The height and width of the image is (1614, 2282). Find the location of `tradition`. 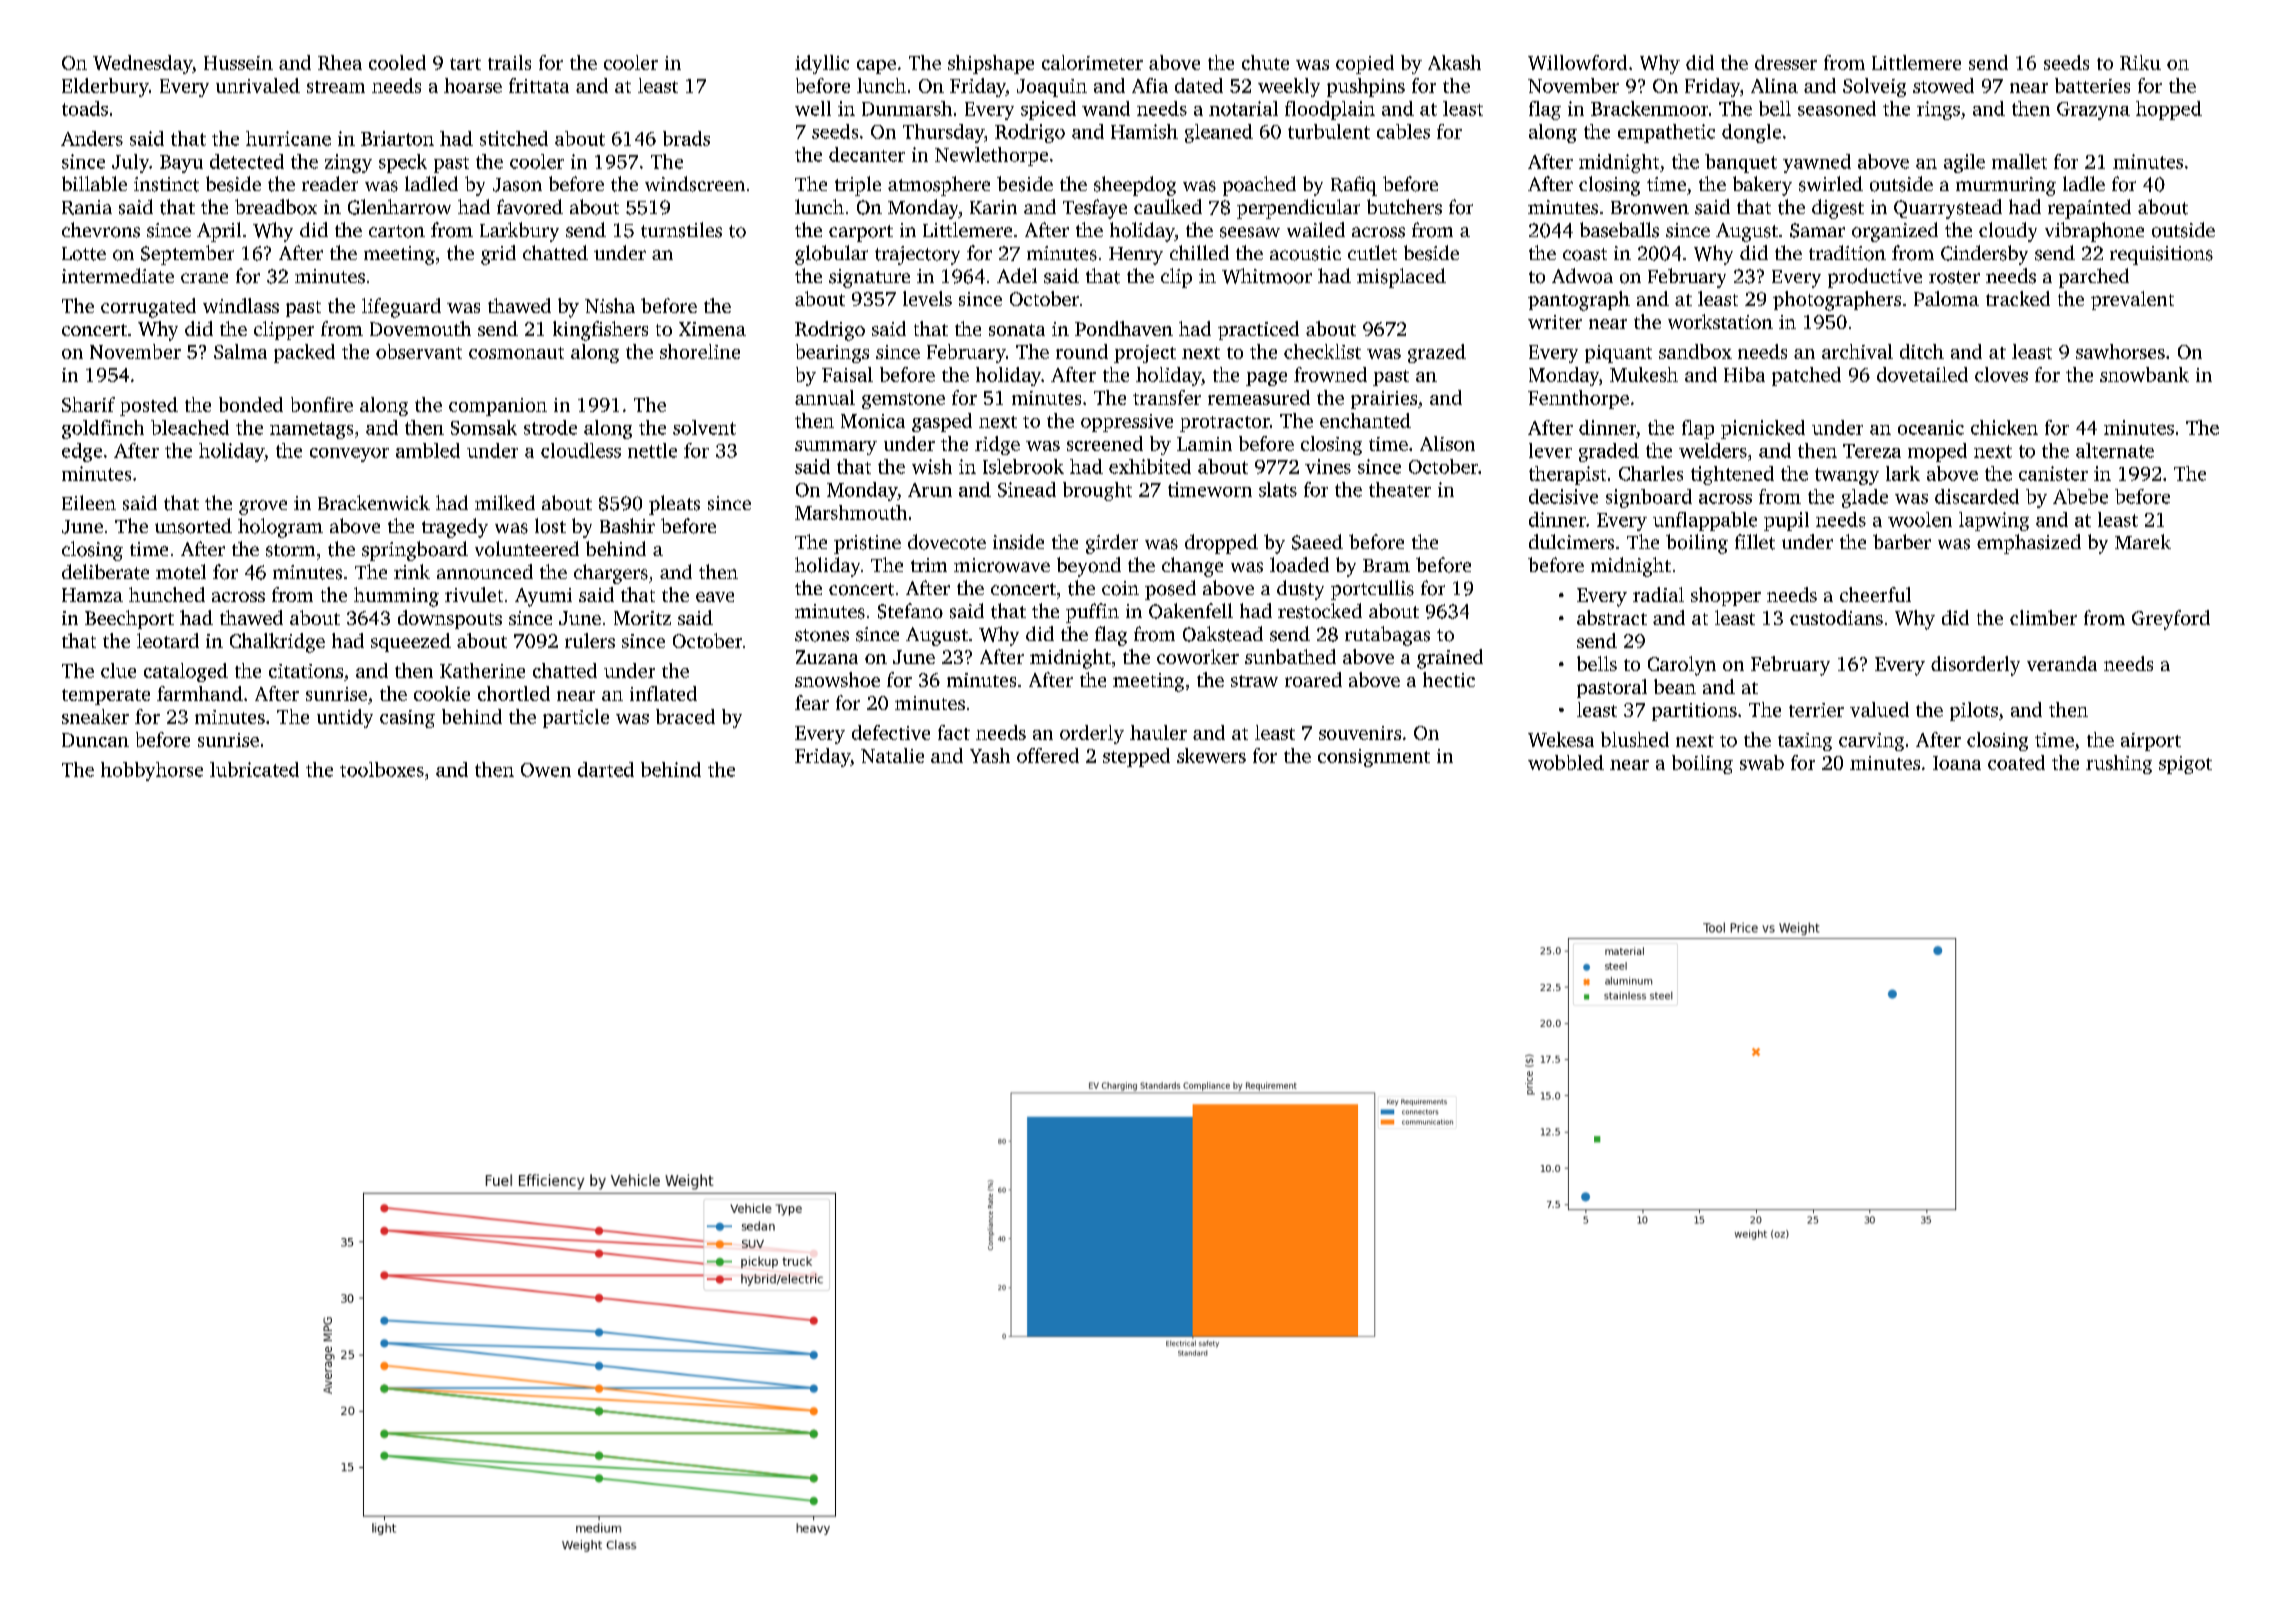

tradition is located at coordinates (1847, 253).
